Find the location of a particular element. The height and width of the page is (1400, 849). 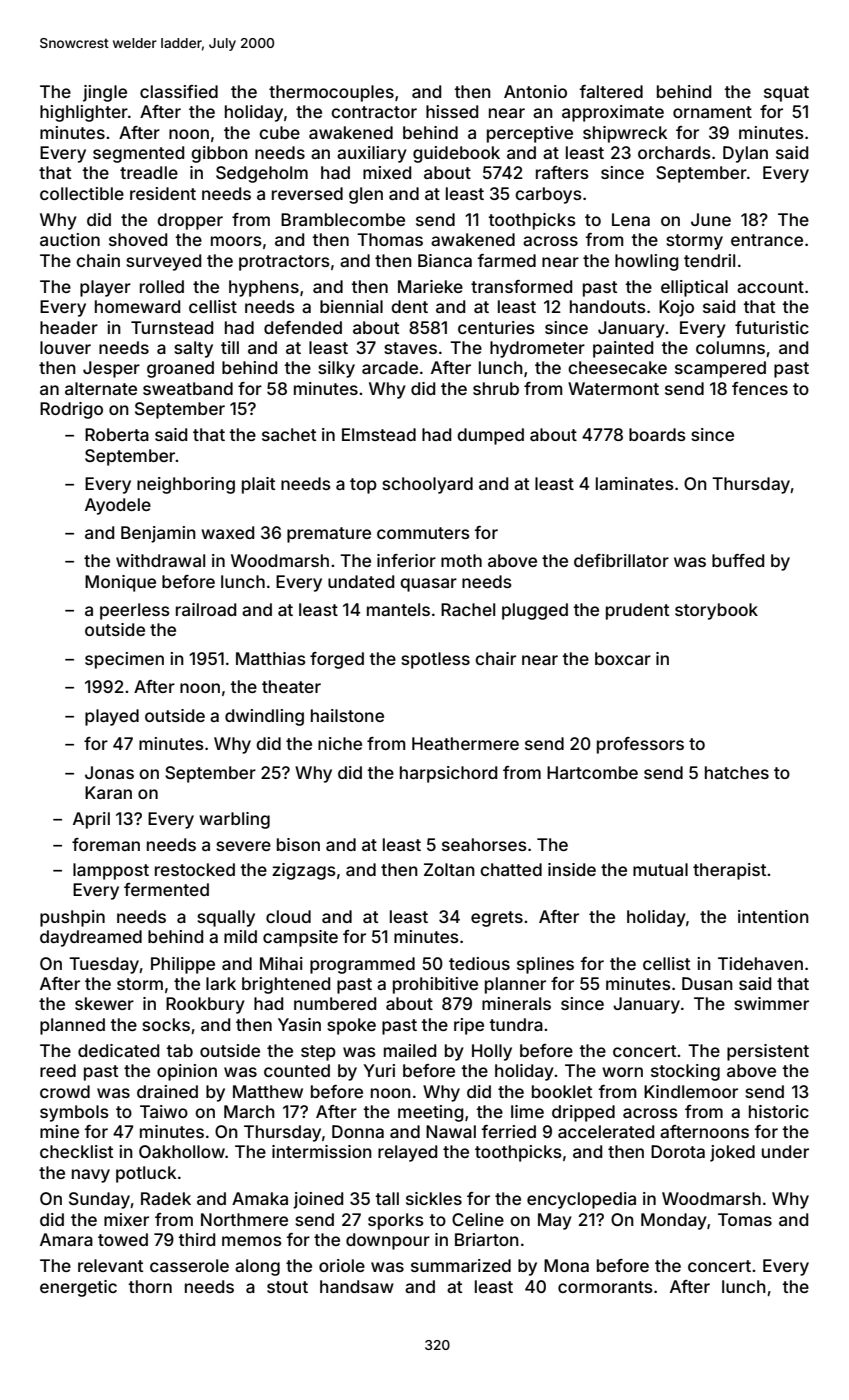

potluck is located at coordinates (146, 1174).
